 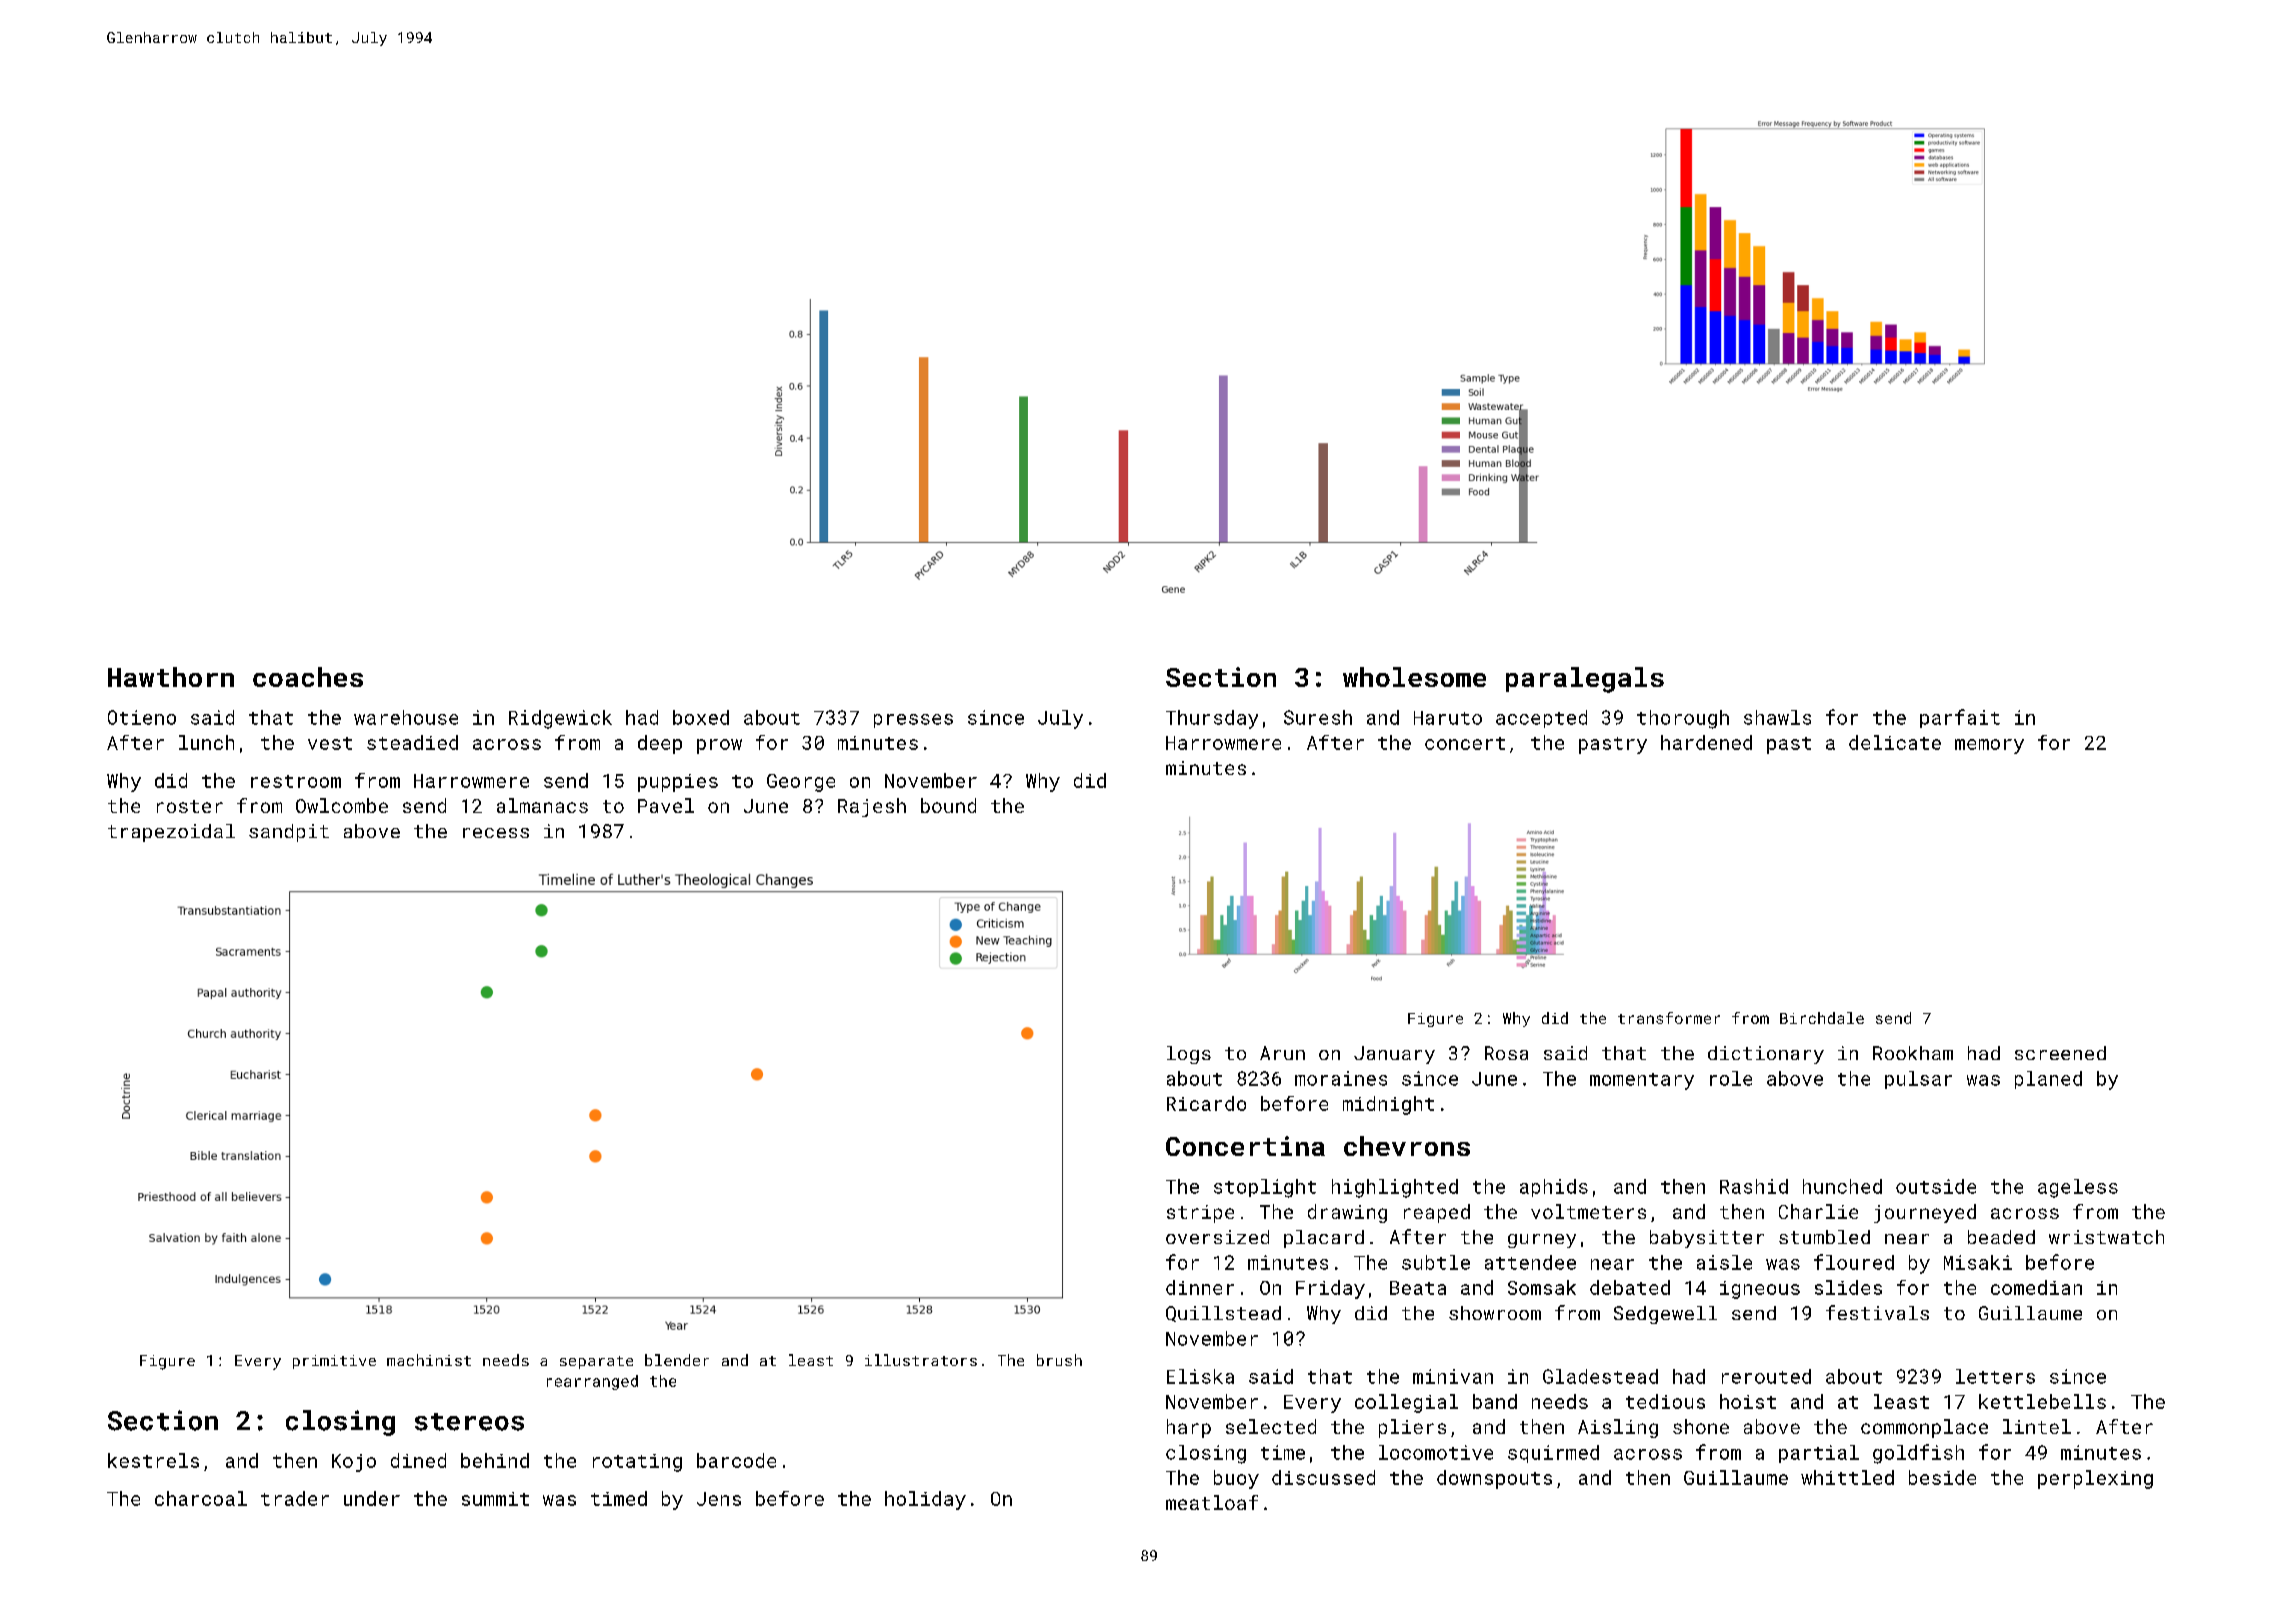 I want to click on Sedgewell, so click(x=1665, y=1315).
